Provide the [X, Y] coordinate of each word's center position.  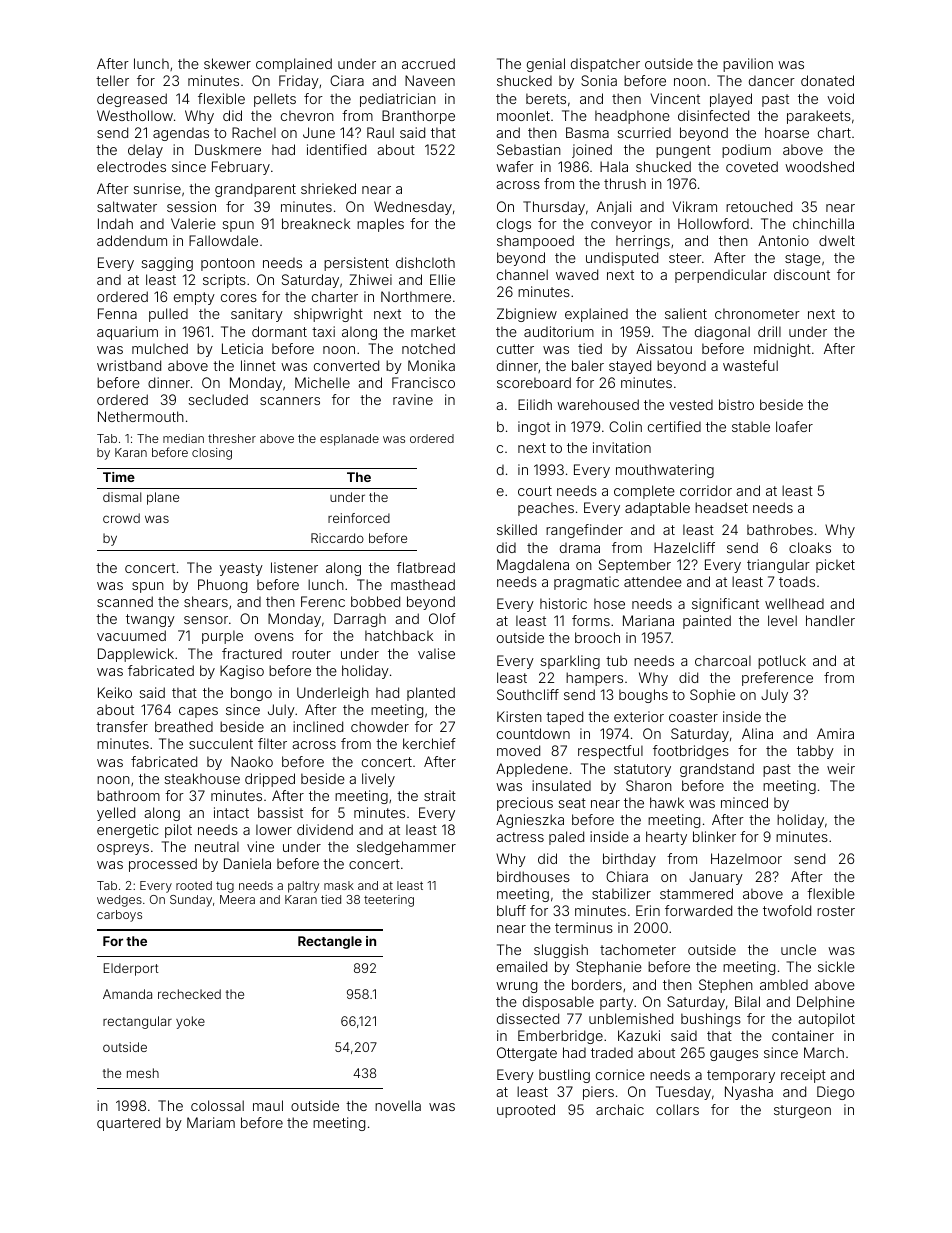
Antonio [783, 240]
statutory [642, 770]
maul [268, 1105]
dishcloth [425, 262]
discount [802, 274]
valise [436, 653]
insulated [561, 785]
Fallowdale [223, 240]
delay [145, 151]
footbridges [691, 752]
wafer [515, 166]
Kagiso [242, 672]
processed [163, 865]
